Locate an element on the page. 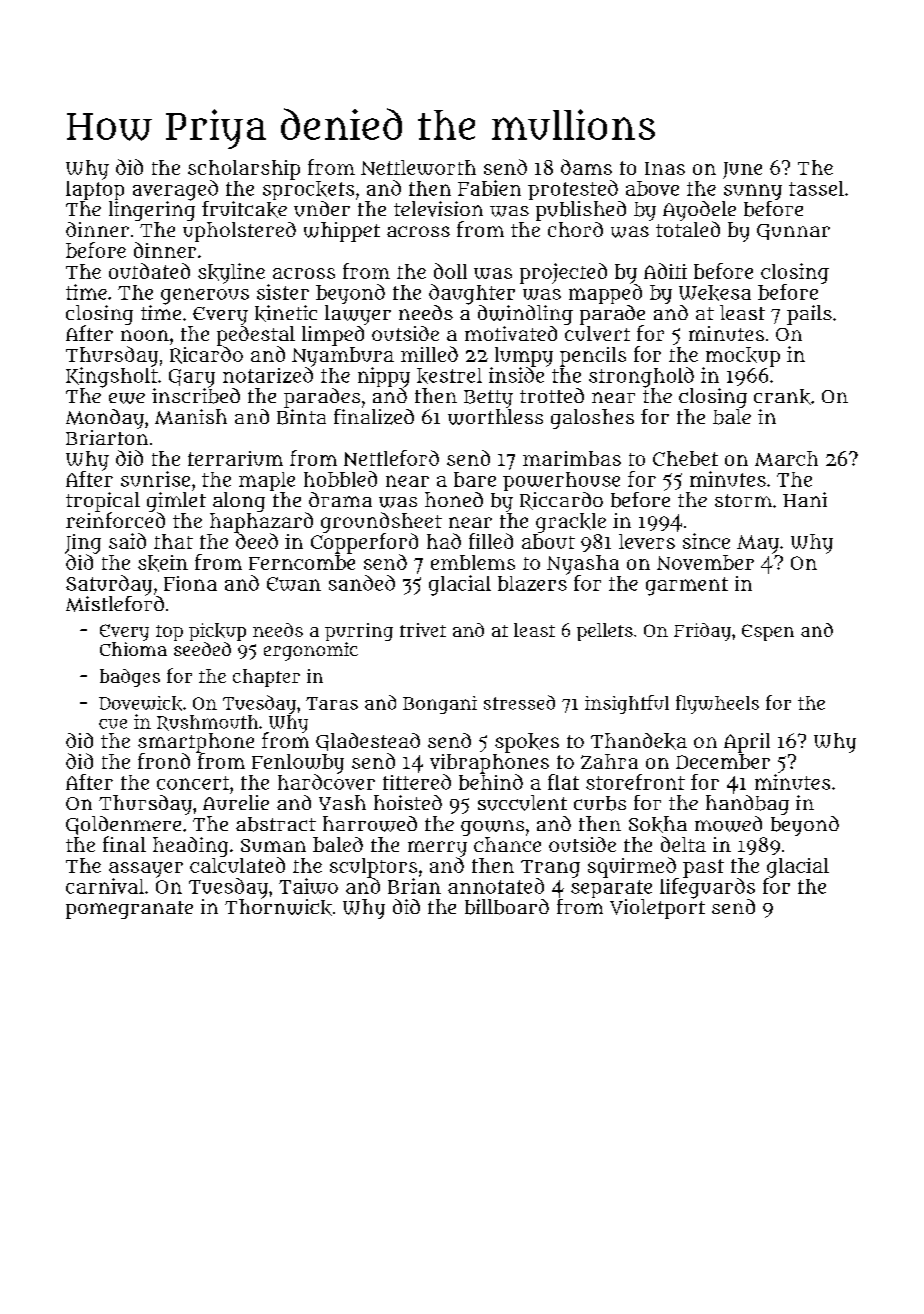 This document has height=1314, width=924. storm is located at coordinates (743, 500).
